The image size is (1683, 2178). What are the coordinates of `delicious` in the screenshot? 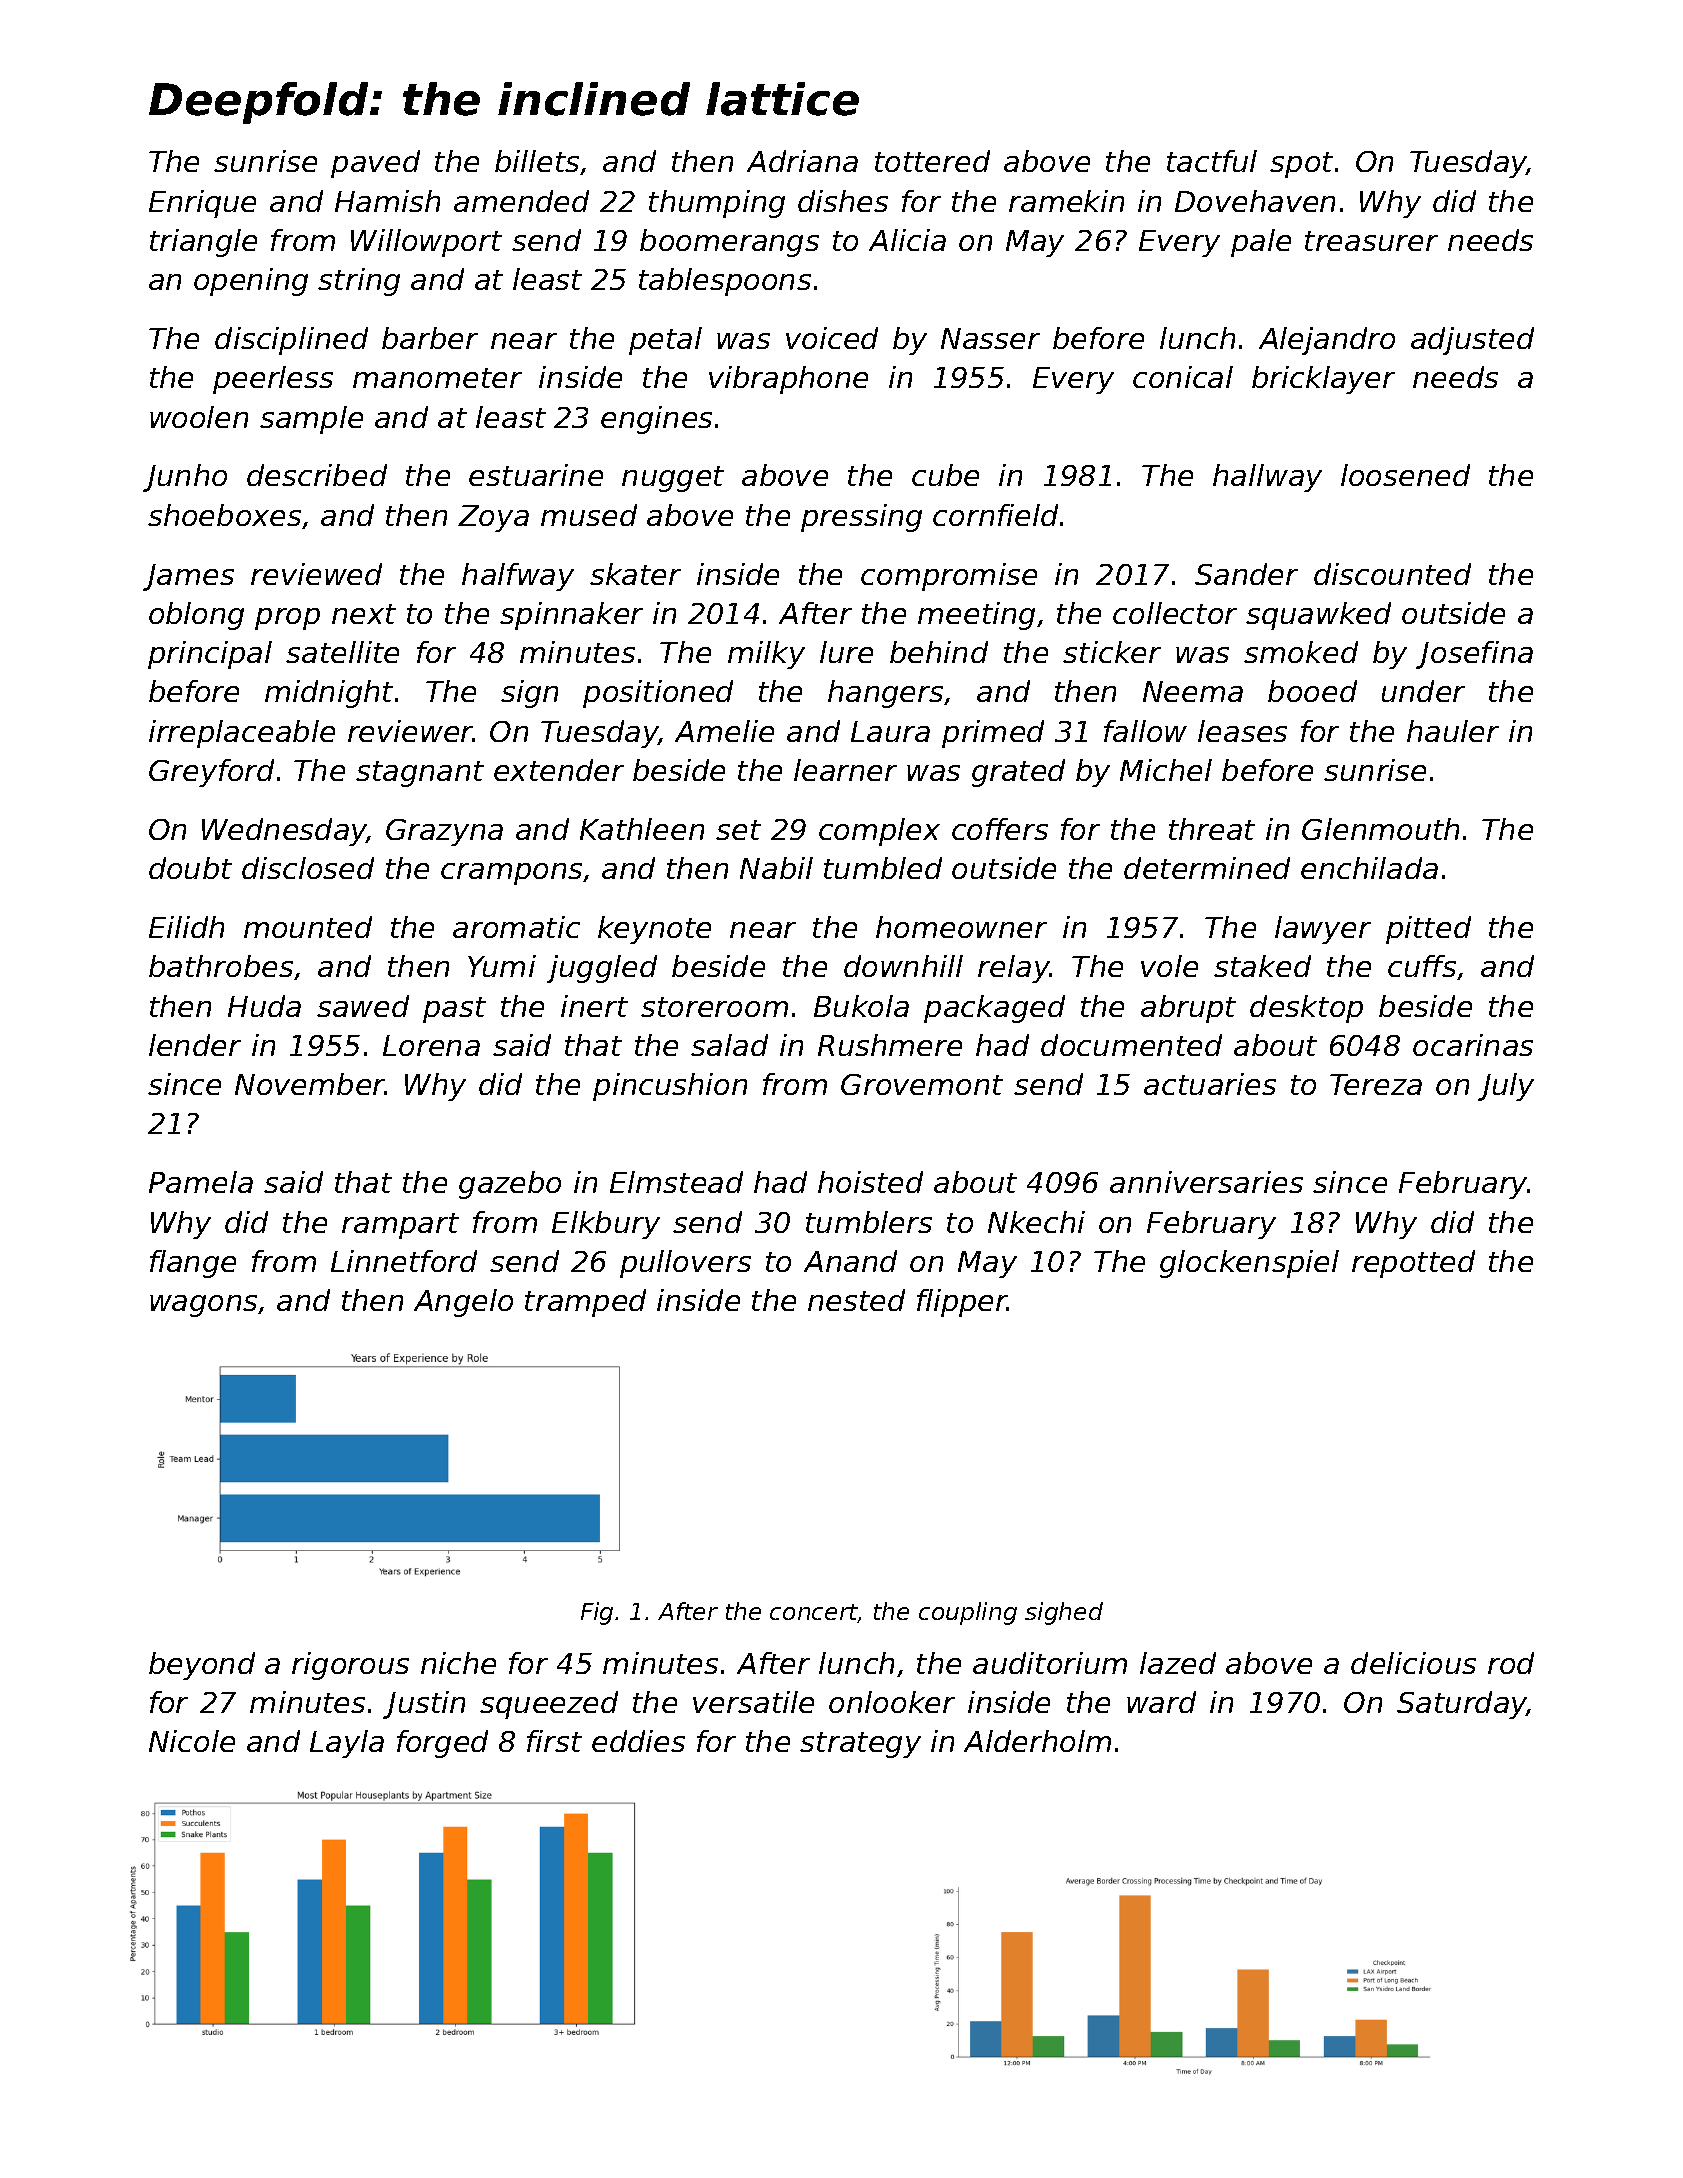 It's located at (1413, 1663).
